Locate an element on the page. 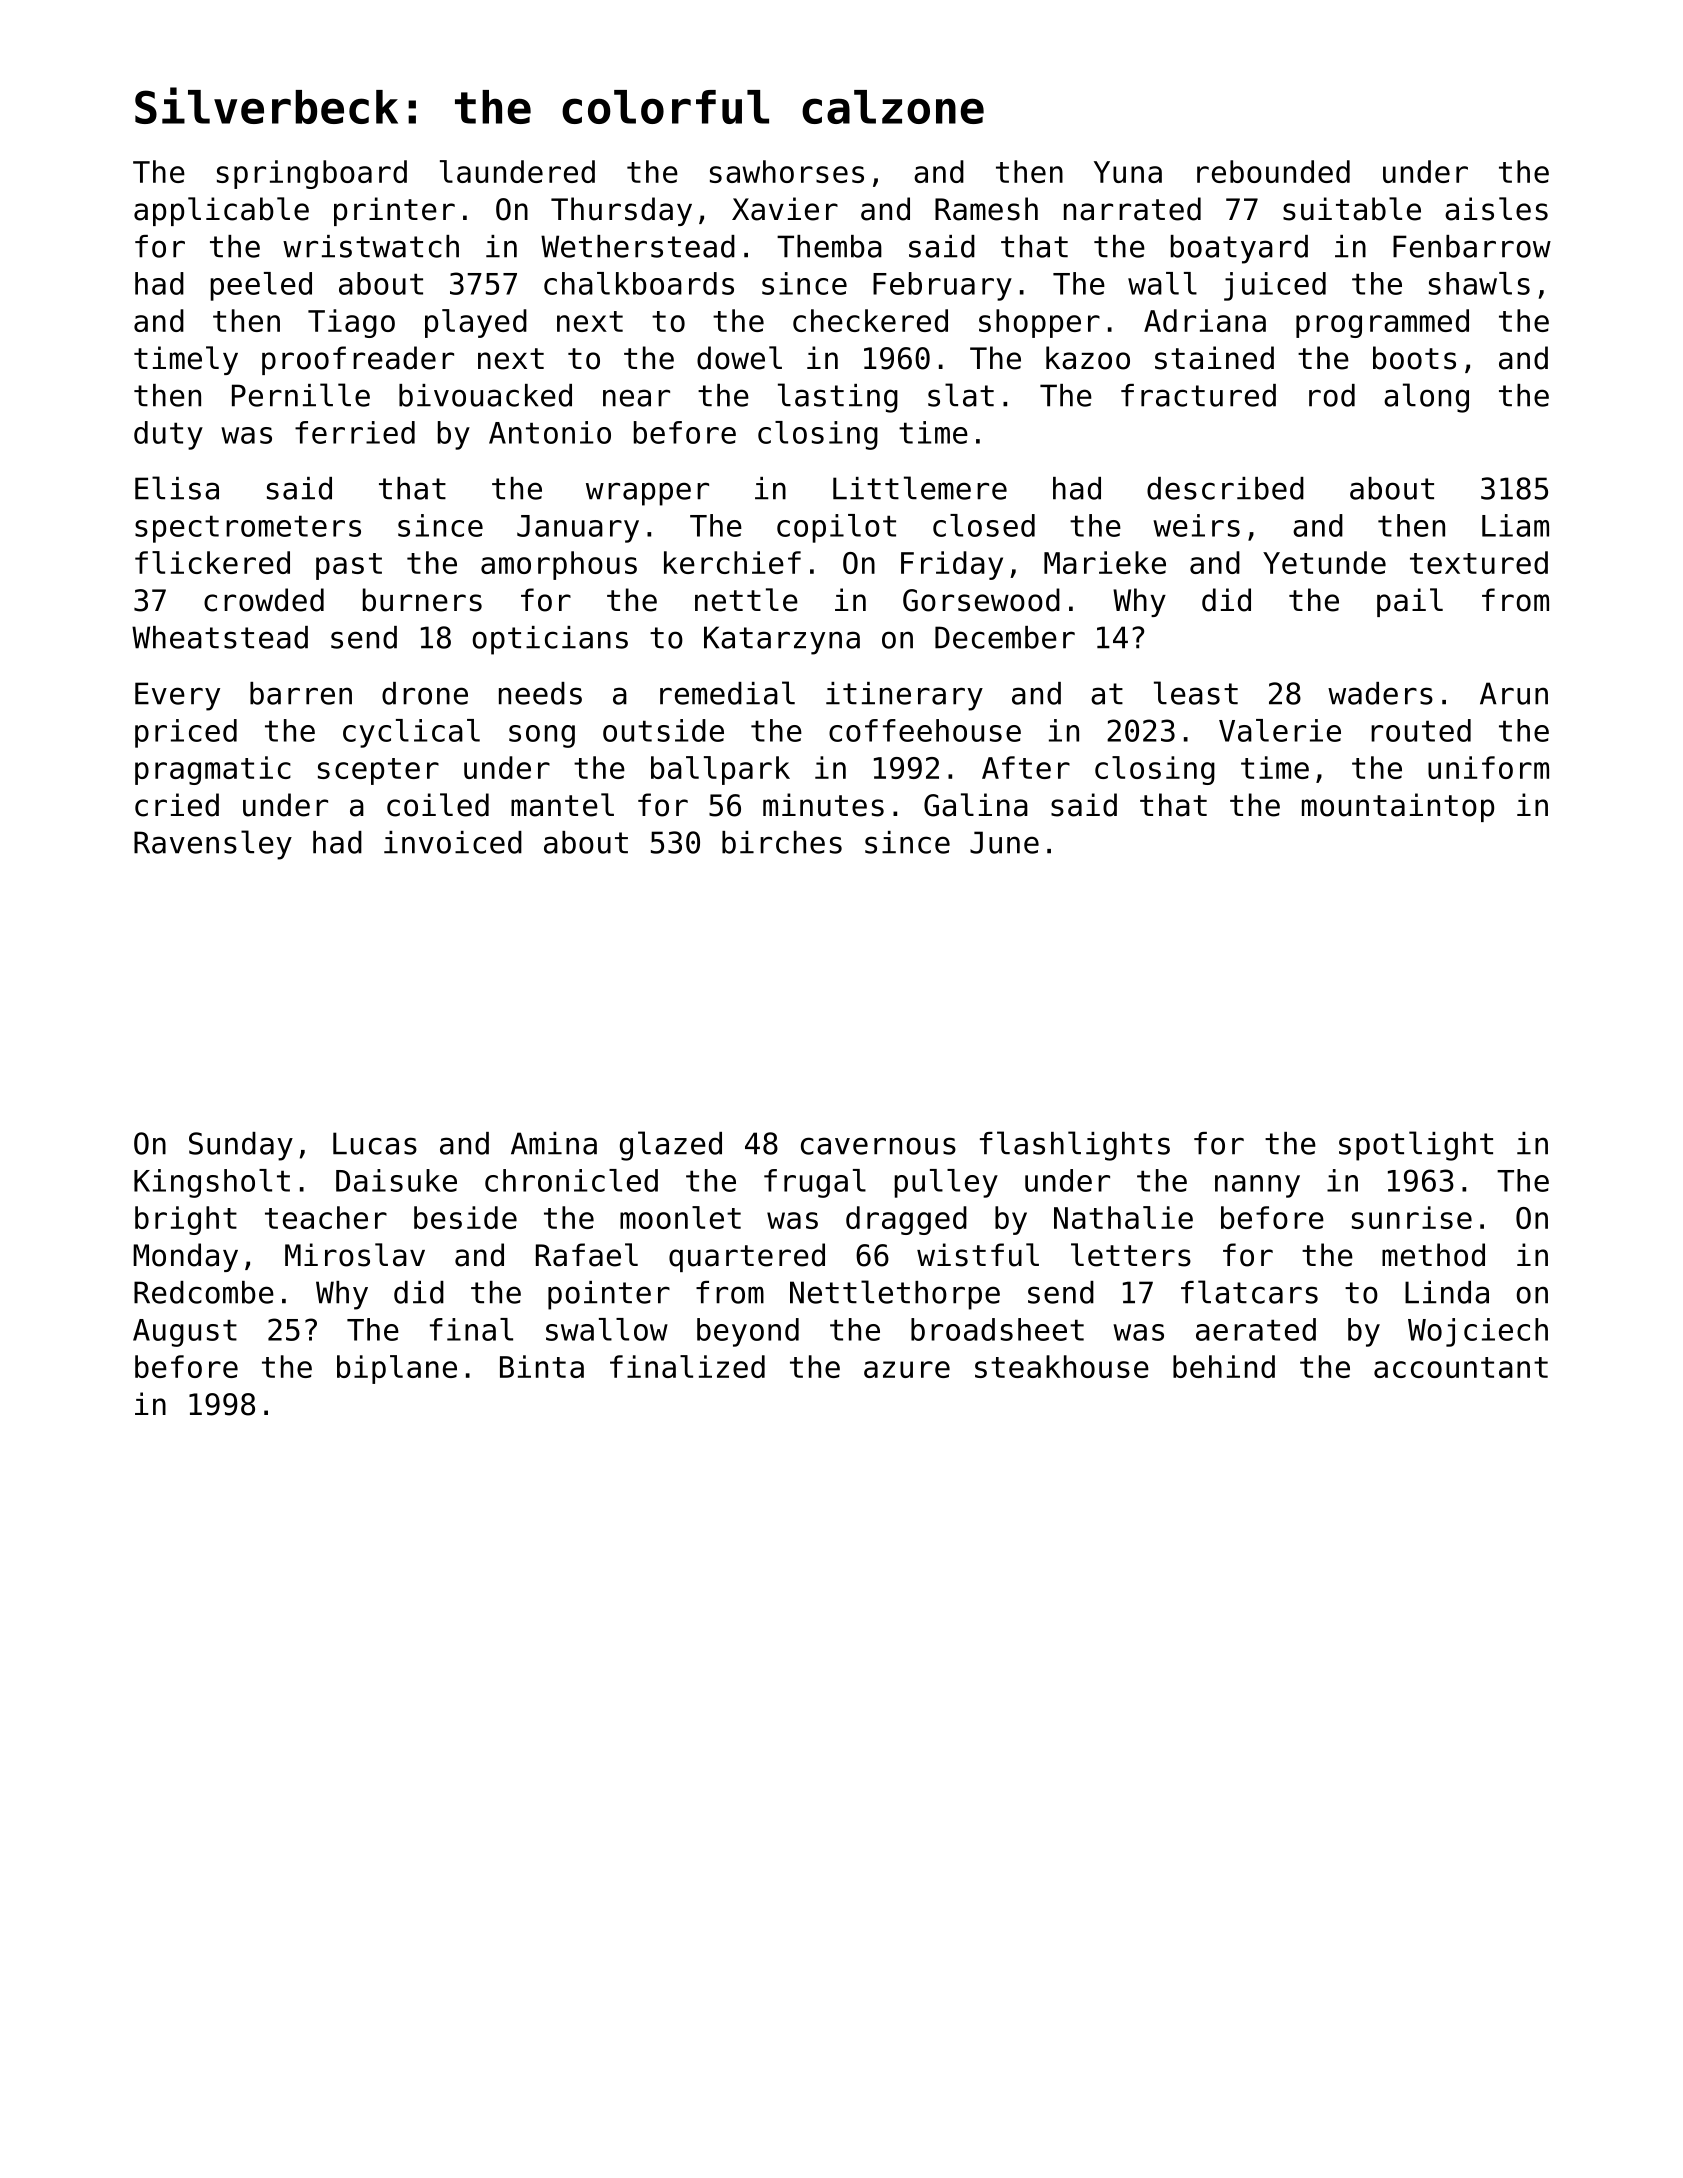 This document has width=1683, height=2178. minutes is located at coordinates (823, 805).
